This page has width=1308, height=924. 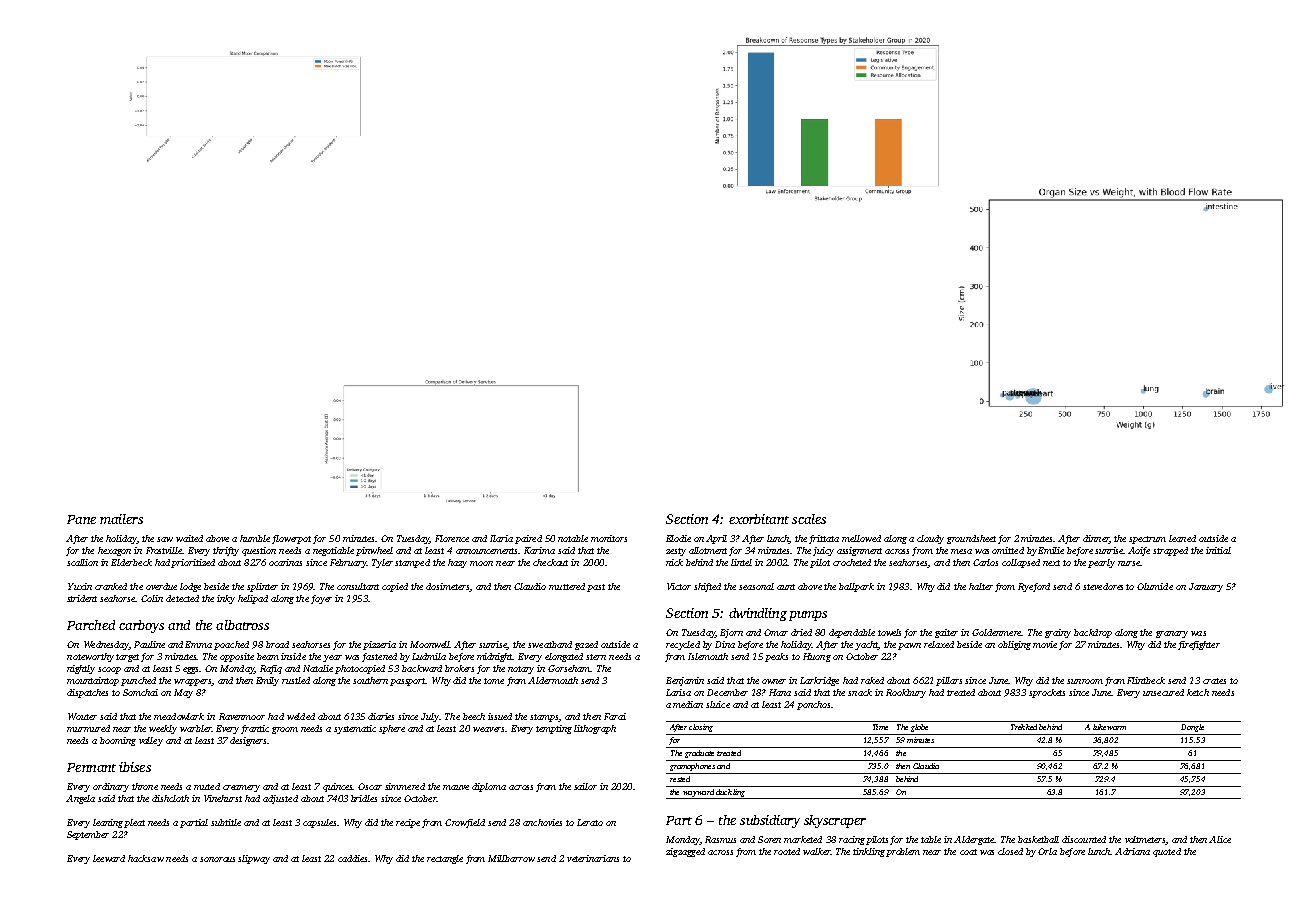 I want to click on sweatband, so click(x=550, y=644).
